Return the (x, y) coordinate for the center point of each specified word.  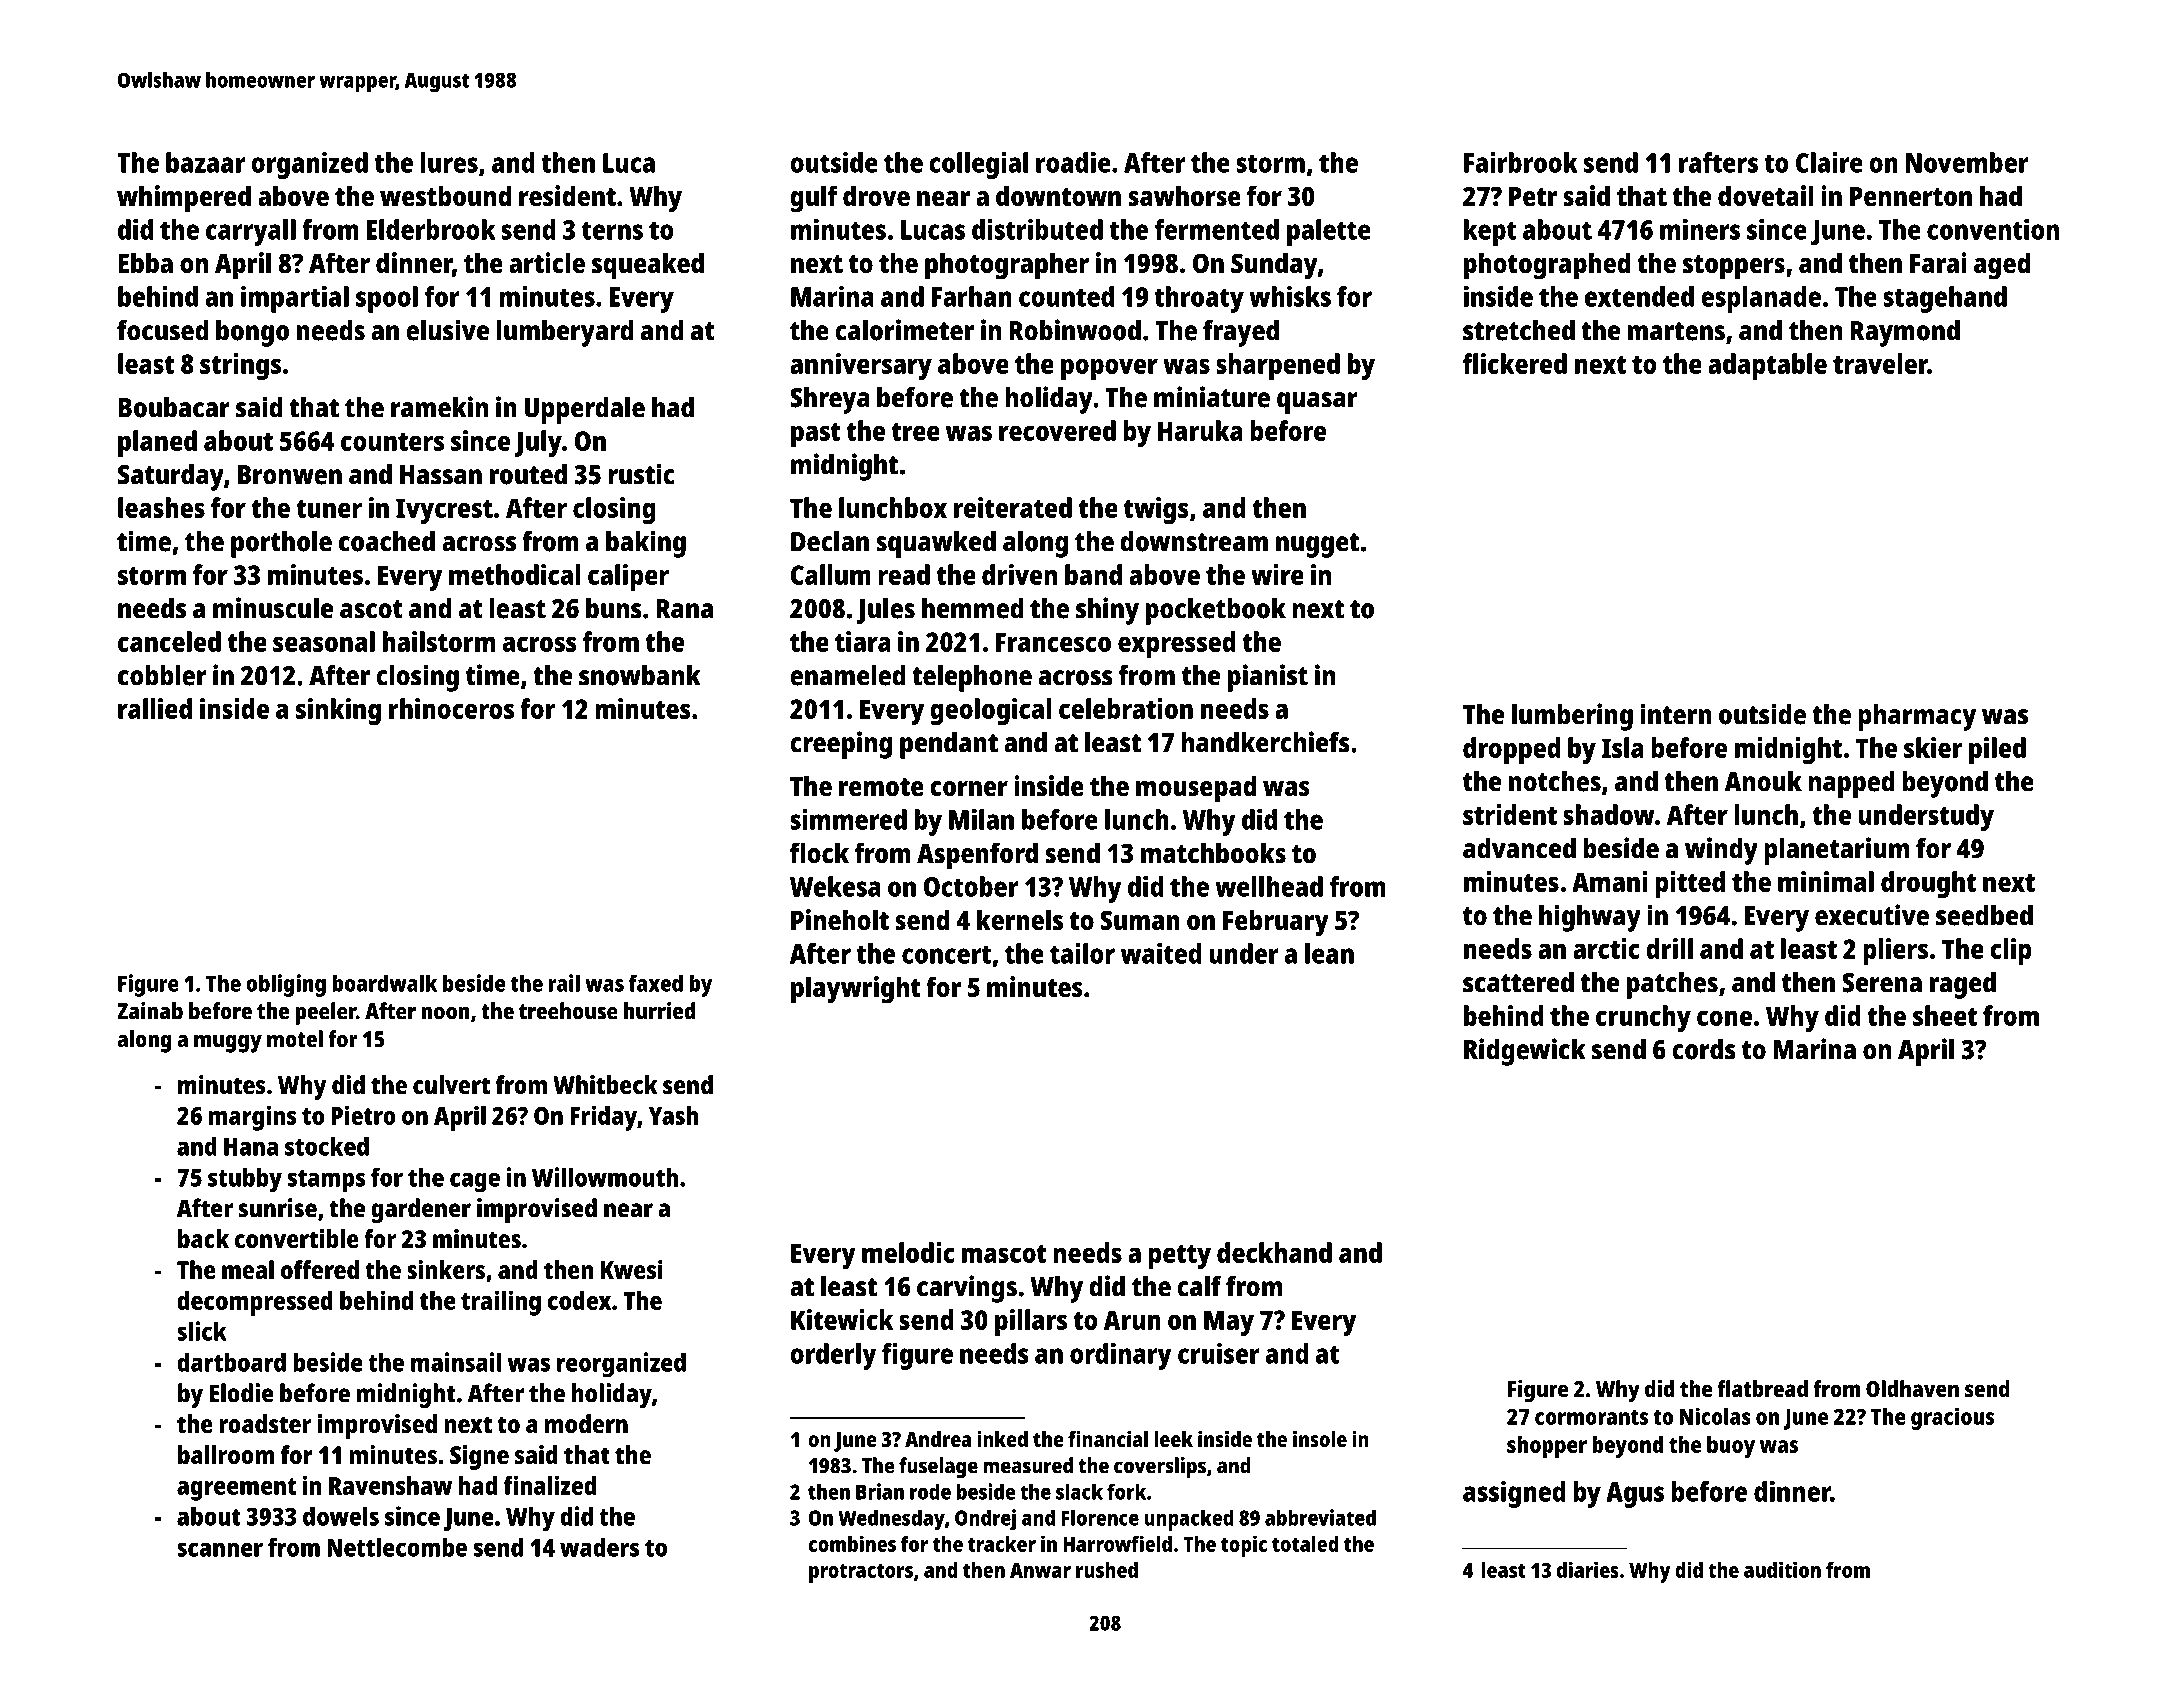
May (1229, 1323)
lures (449, 162)
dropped (1512, 750)
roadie (1073, 162)
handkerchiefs (1265, 742)
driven (1019, 574)
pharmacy (1917, 717)
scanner (220, 1549)
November (1967, 162)
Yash (673, 1115)
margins (252, 1118)
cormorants (1591, 1417)
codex (579, 1300)
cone (1724, 1018)
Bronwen (290, 475)
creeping (841, 745)
